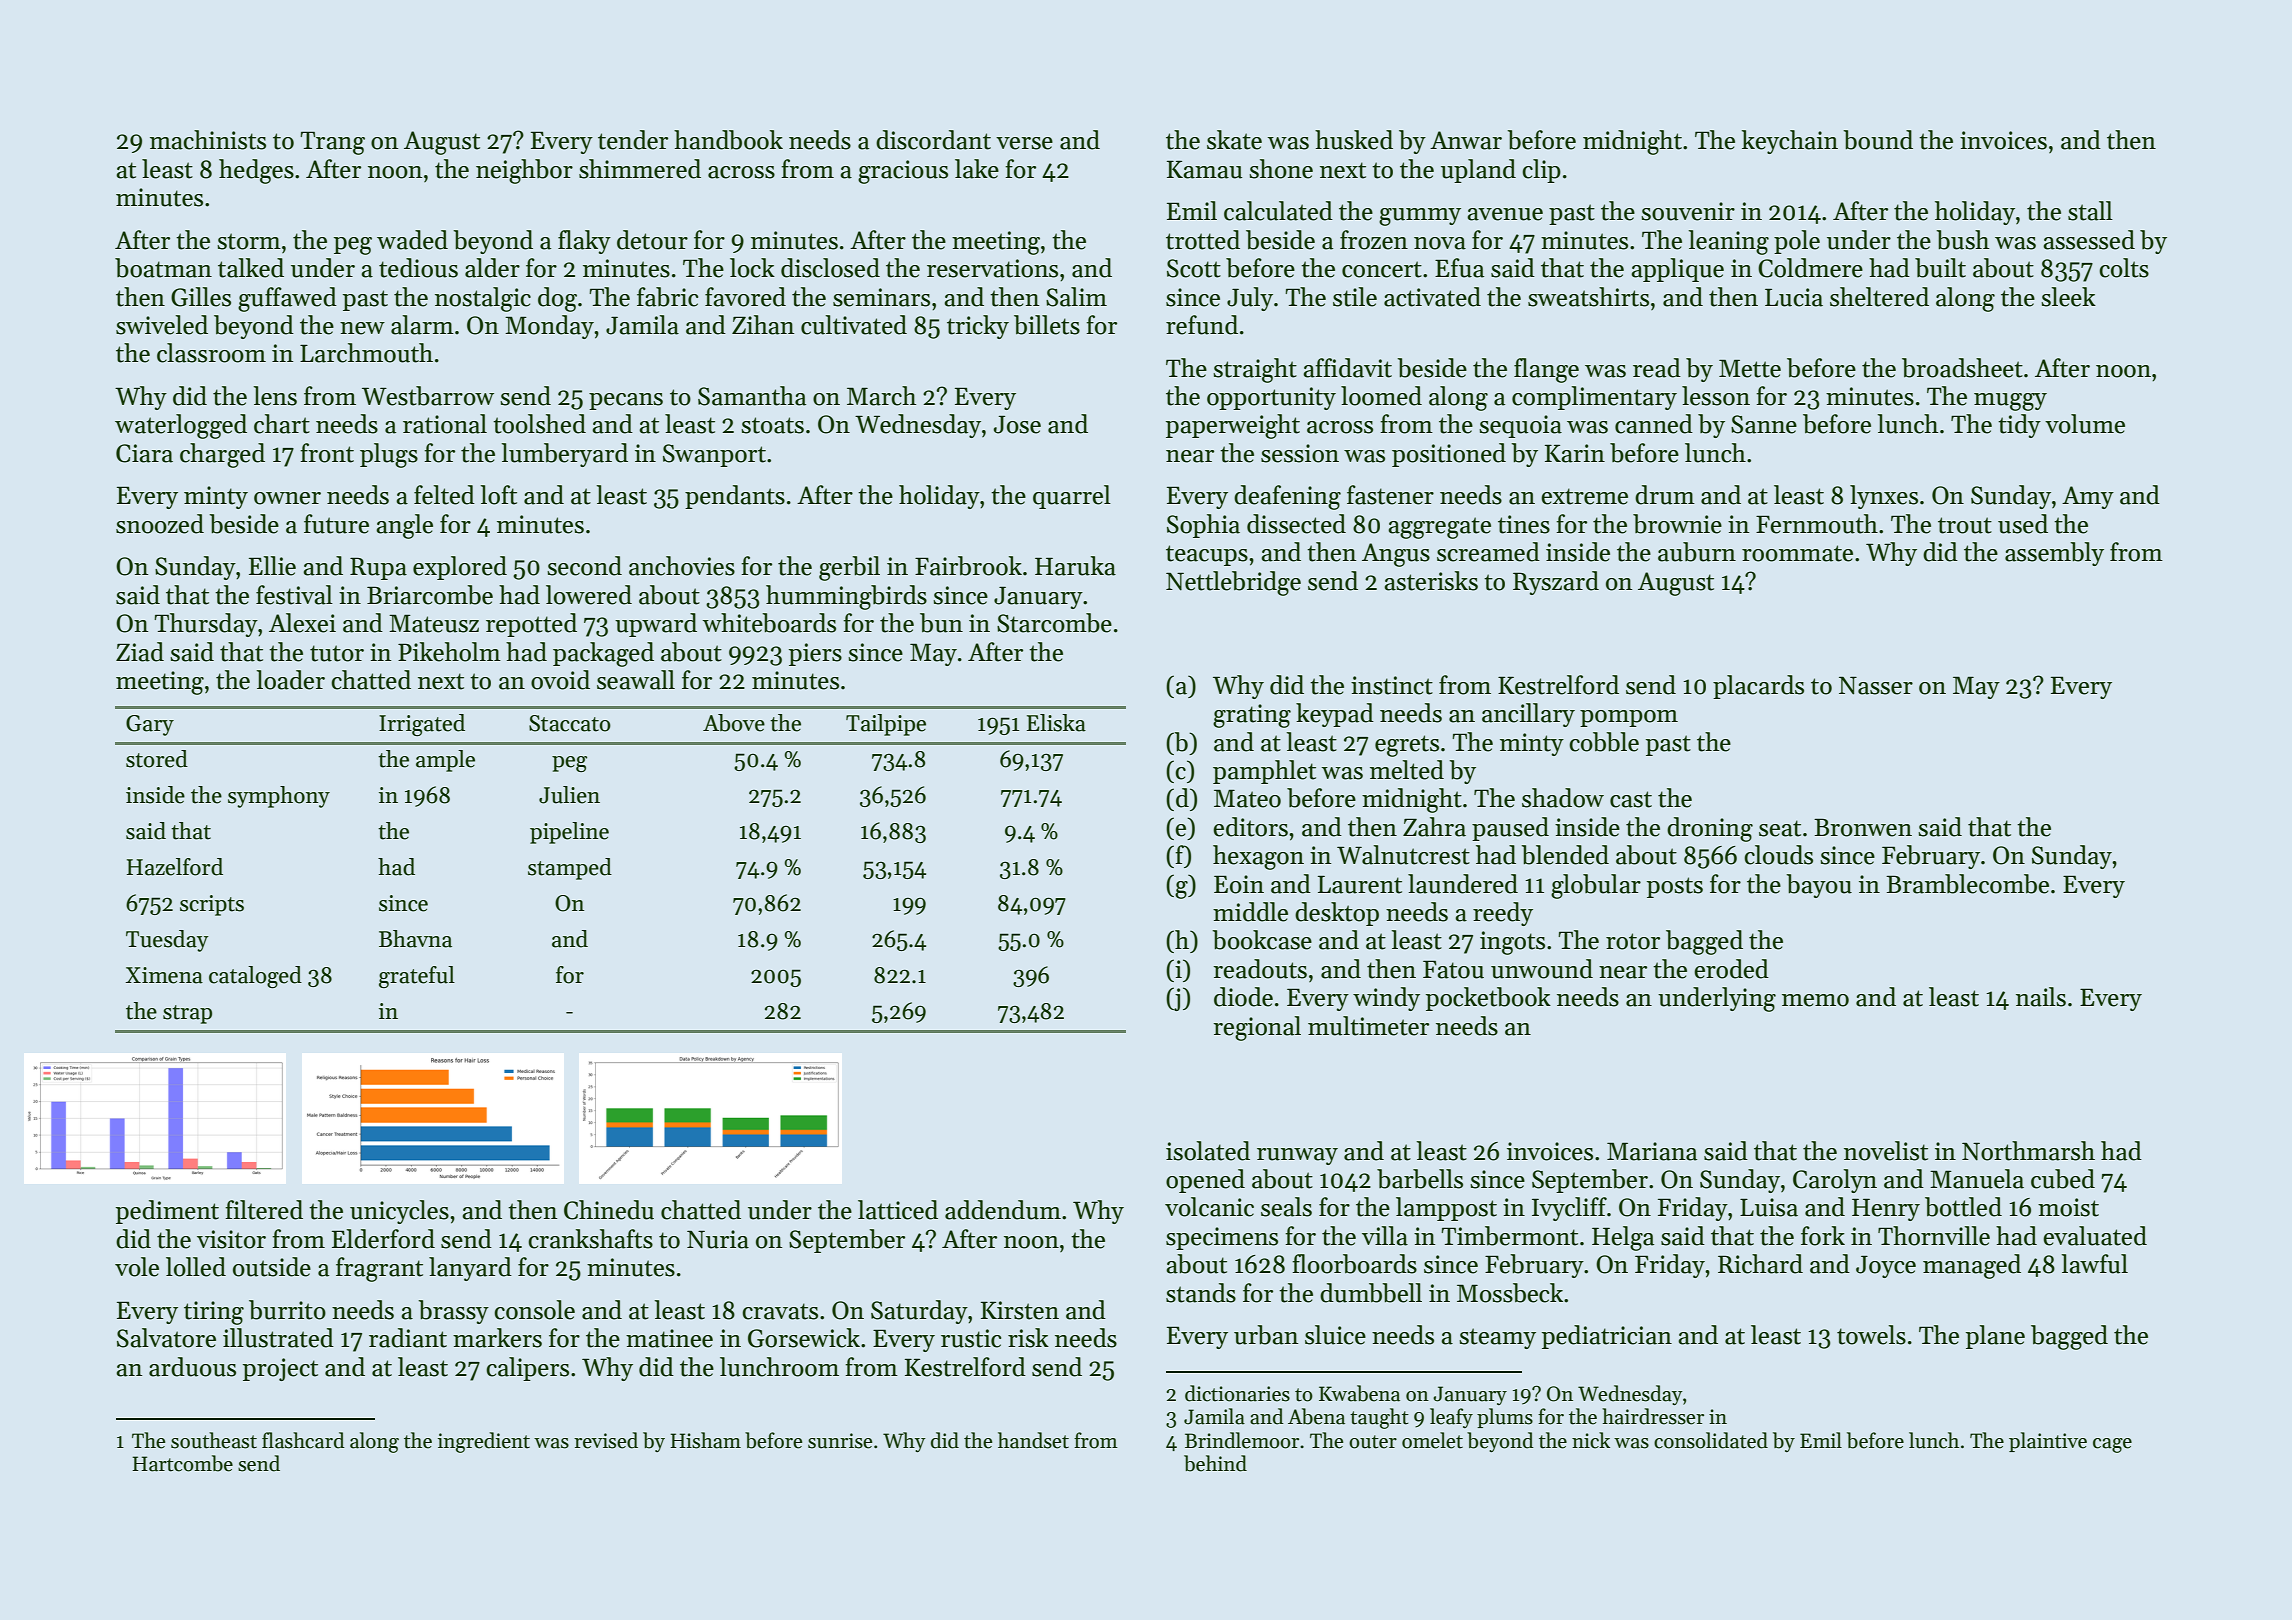 The image size is (2292, 1620). I want to click on Trang, so click(332, 143).
